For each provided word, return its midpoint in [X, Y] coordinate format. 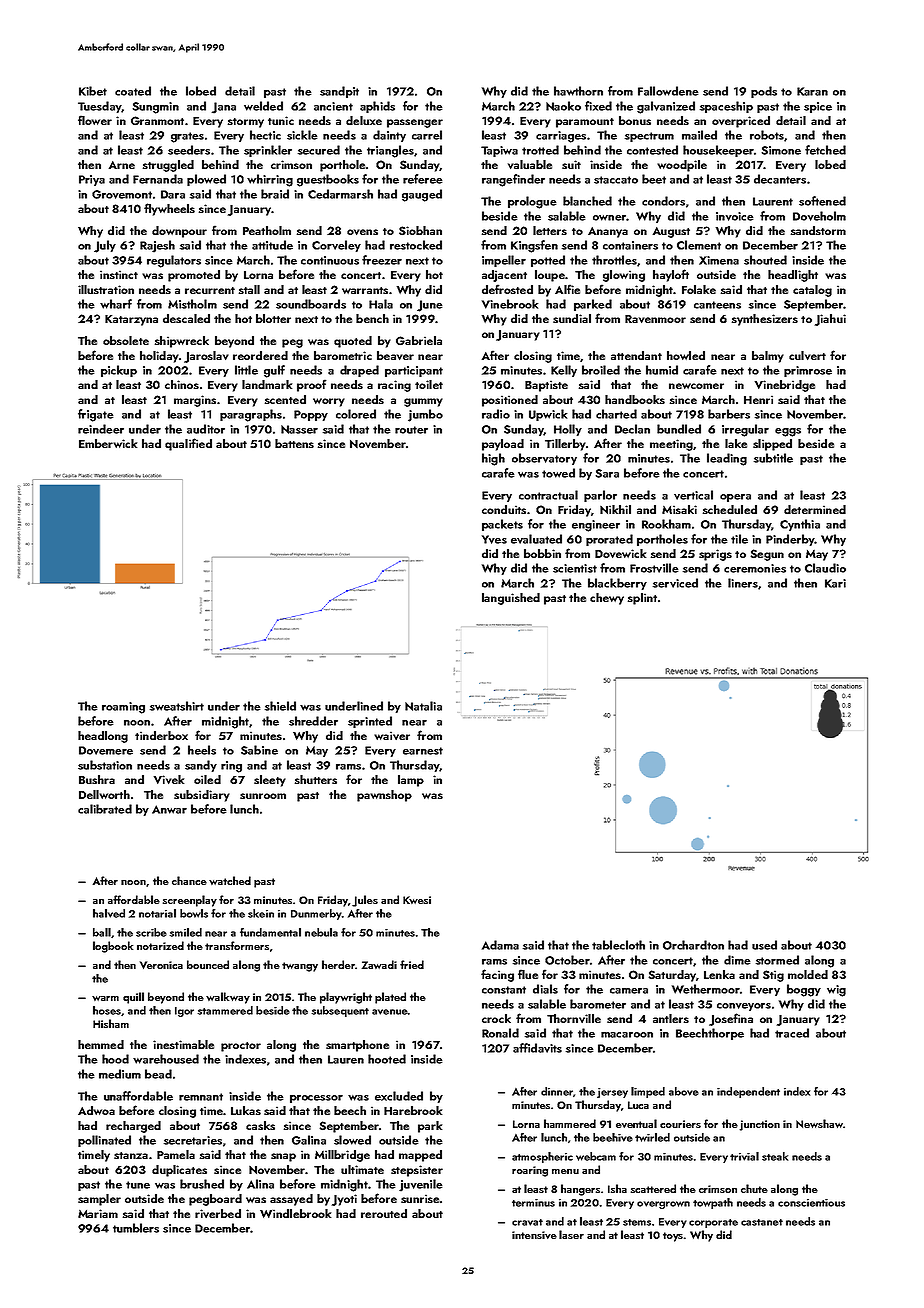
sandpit [339, 92]
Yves [494, 539]
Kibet [93, 91]
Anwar [169, 809]
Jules [365, 901]
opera [735, 498]
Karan [812, 91]
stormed [777, 960]
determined [815, 509]
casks [260, 1125]
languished [511, 599]
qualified [188, 444]
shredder [313, 721]
